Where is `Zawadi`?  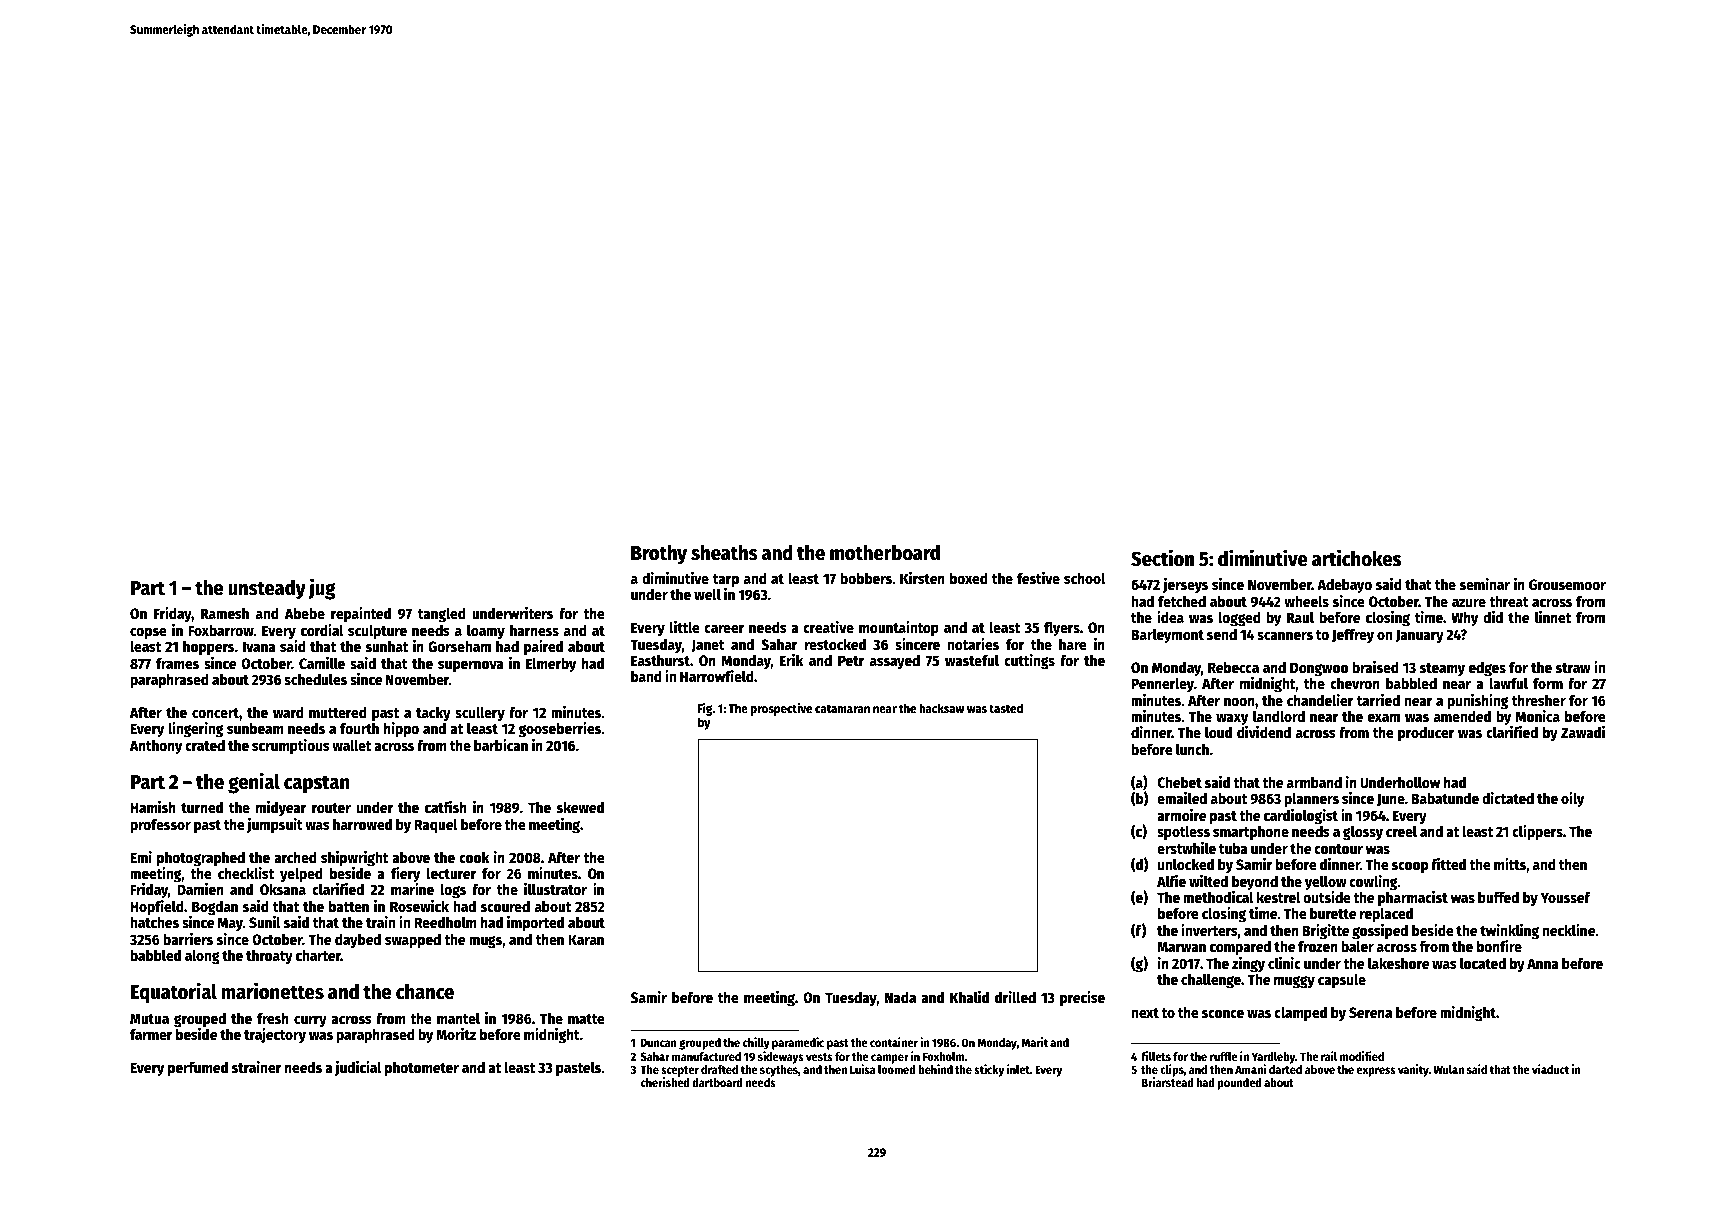
Zawadi is located at coordinates (1583, 732).
